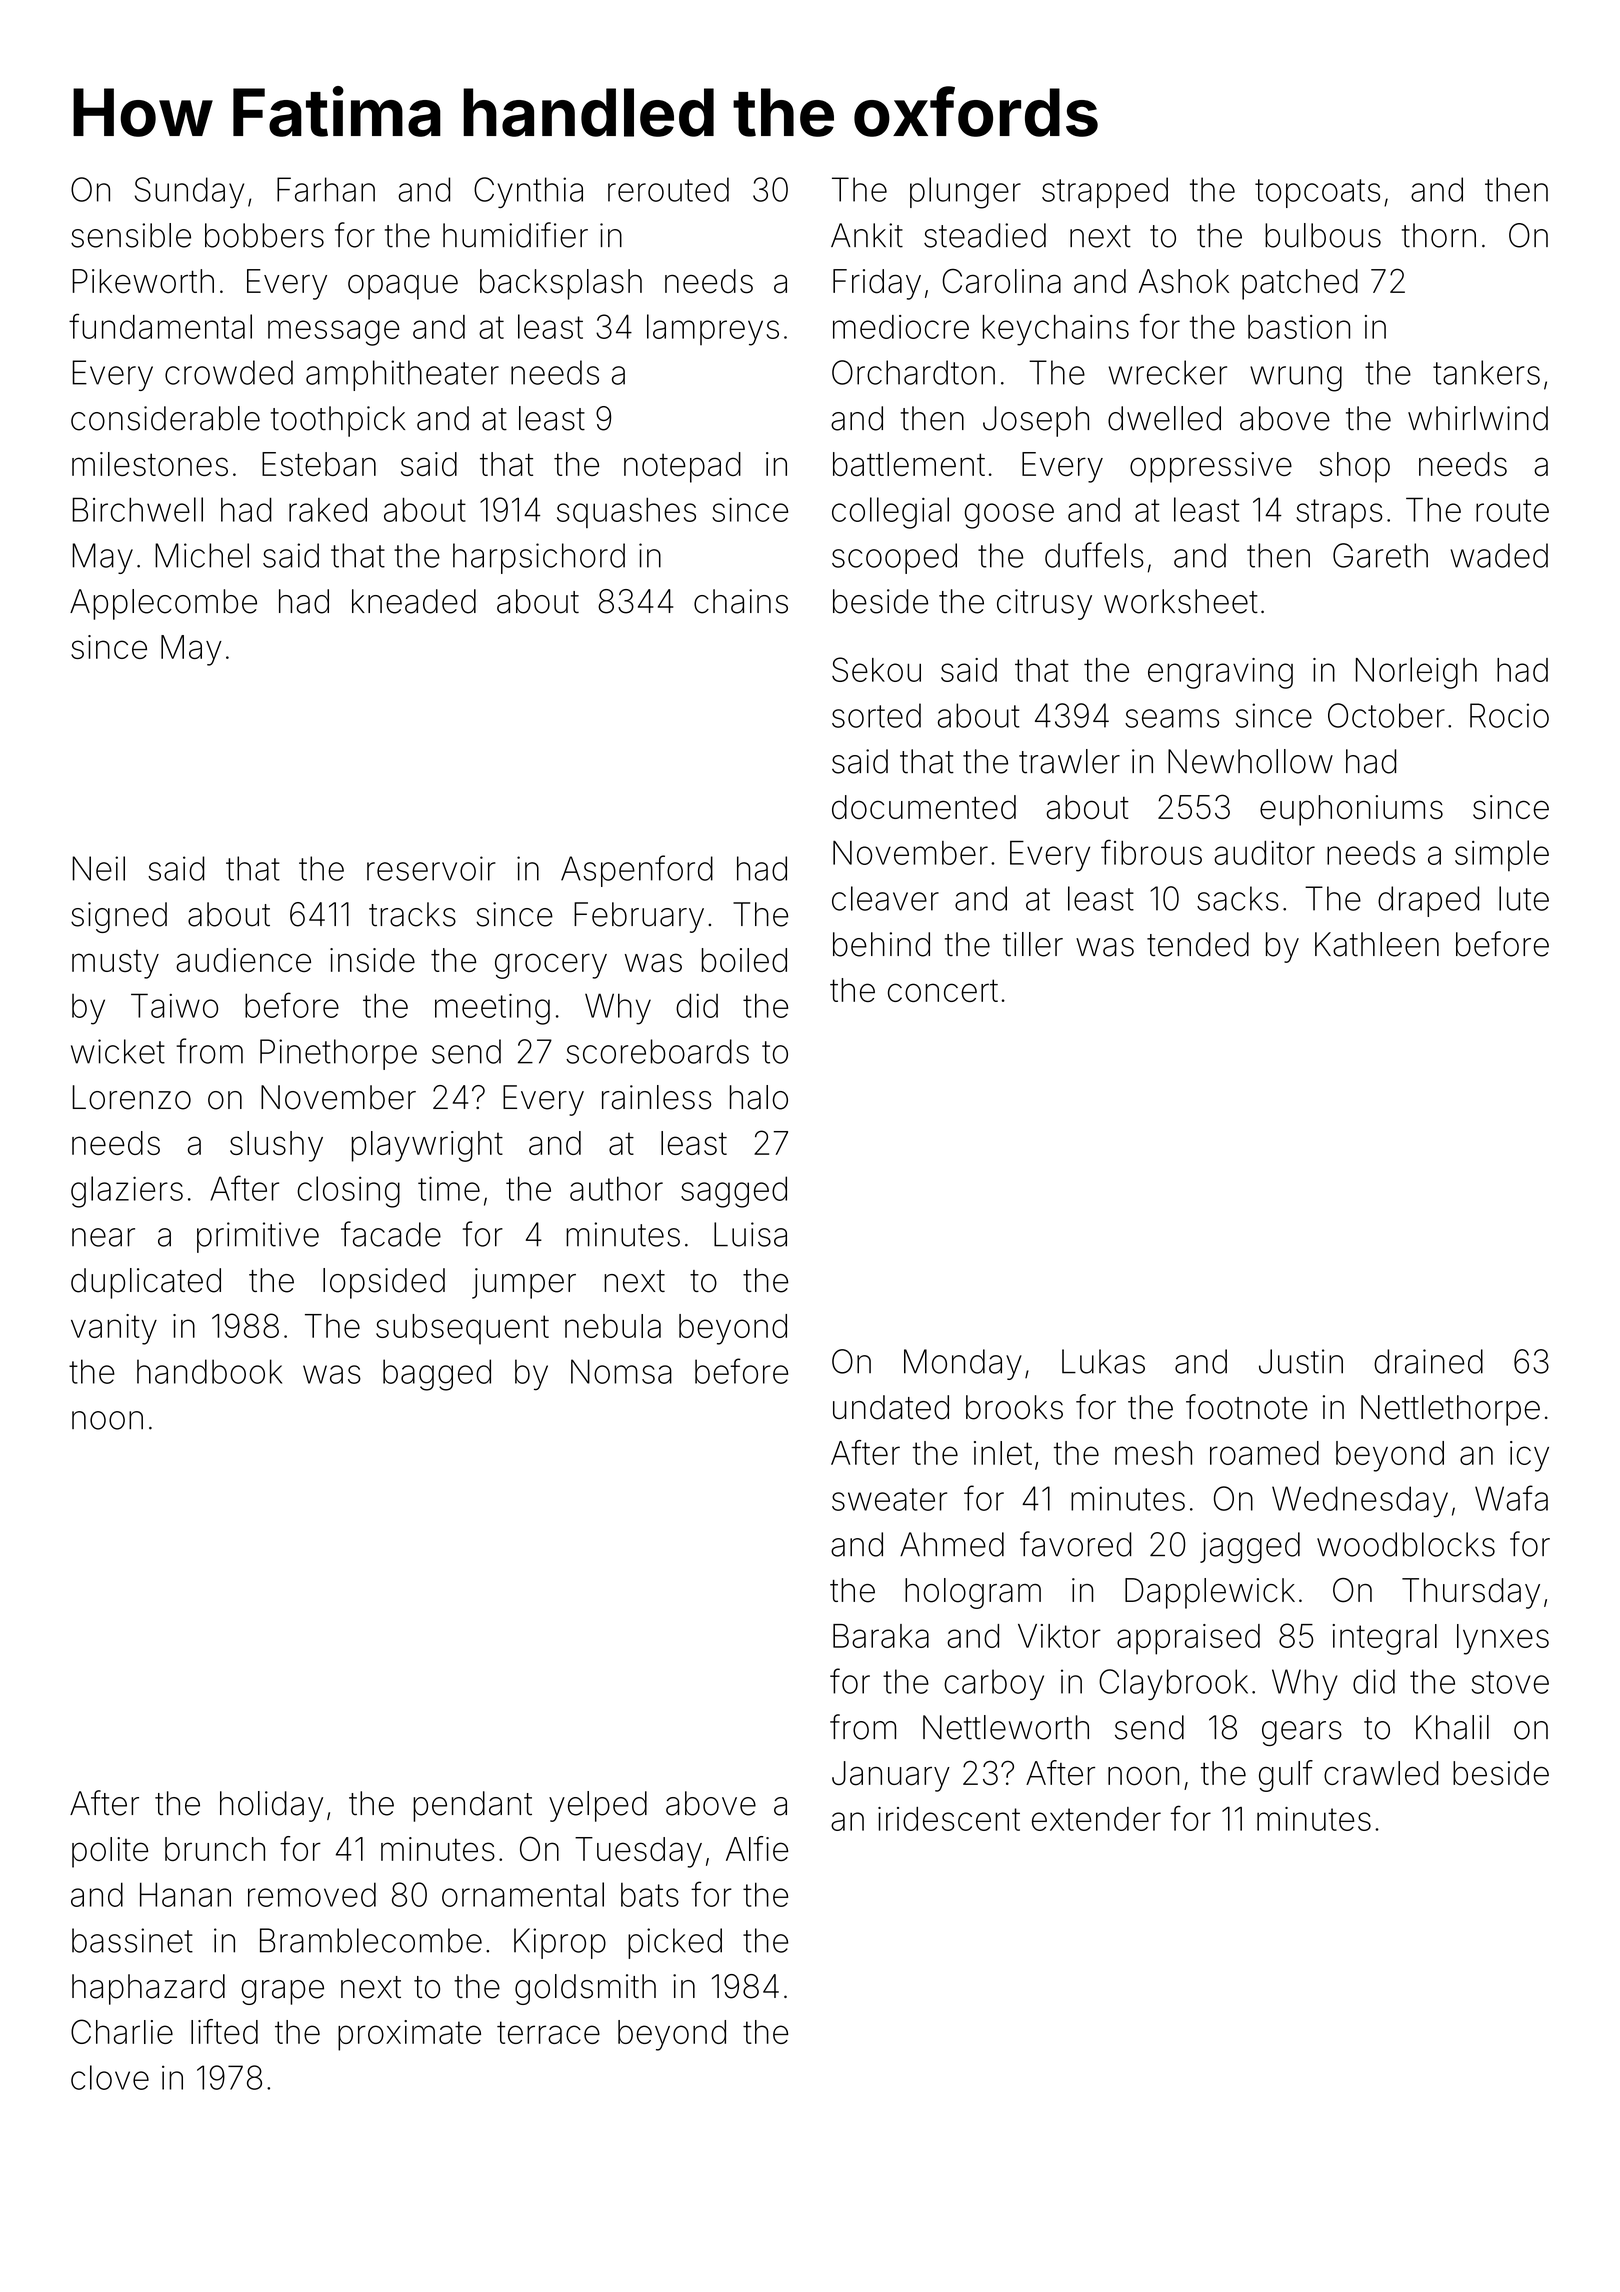  I want to click on plunger, so click(965, 193).
